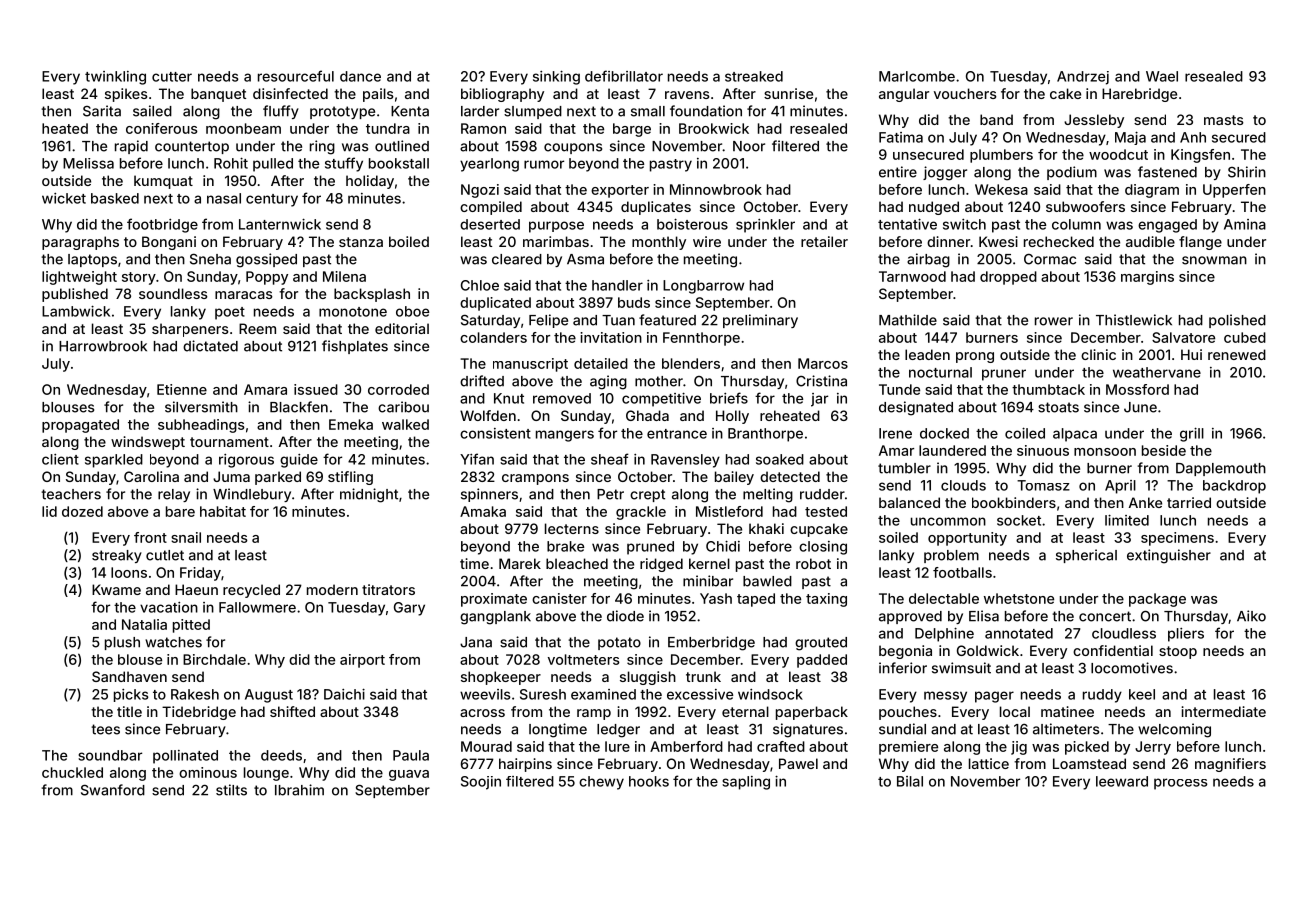 Image resolution: width=1308 pixels, height=924 pixels. I want to click on Sarita, so click(102, 111).
